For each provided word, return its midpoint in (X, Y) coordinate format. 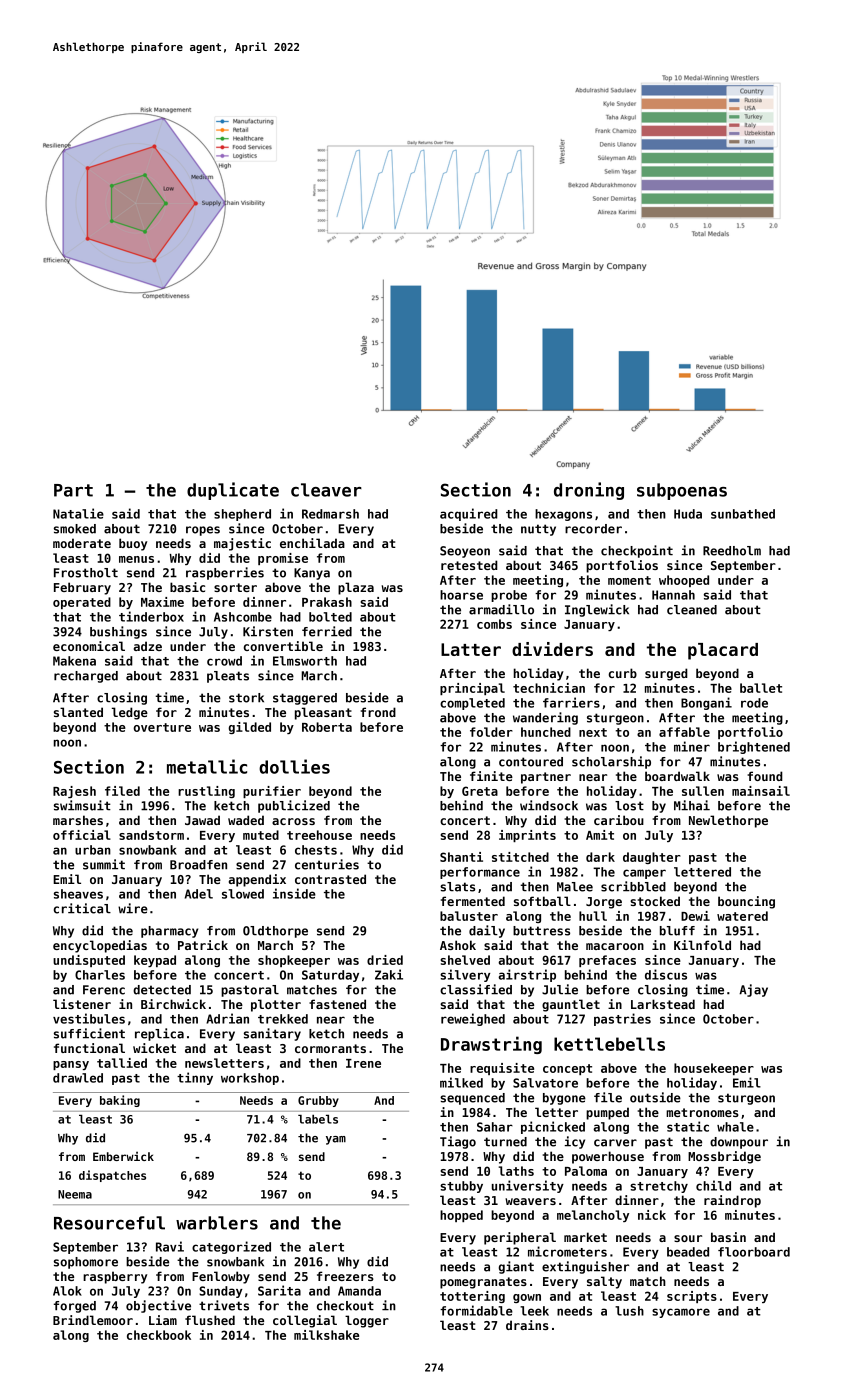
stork (246, 698)
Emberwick (123, 1156)
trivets (224, 1305)
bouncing (746, 902)
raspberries (225, 573)
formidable (476, 1310)
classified (476, 989)
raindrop (732, 1201)
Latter (471, 649)
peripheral (520, 1238)
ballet (761, 688)
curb (623, 673)
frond (378, 712)
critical (82, 908)
